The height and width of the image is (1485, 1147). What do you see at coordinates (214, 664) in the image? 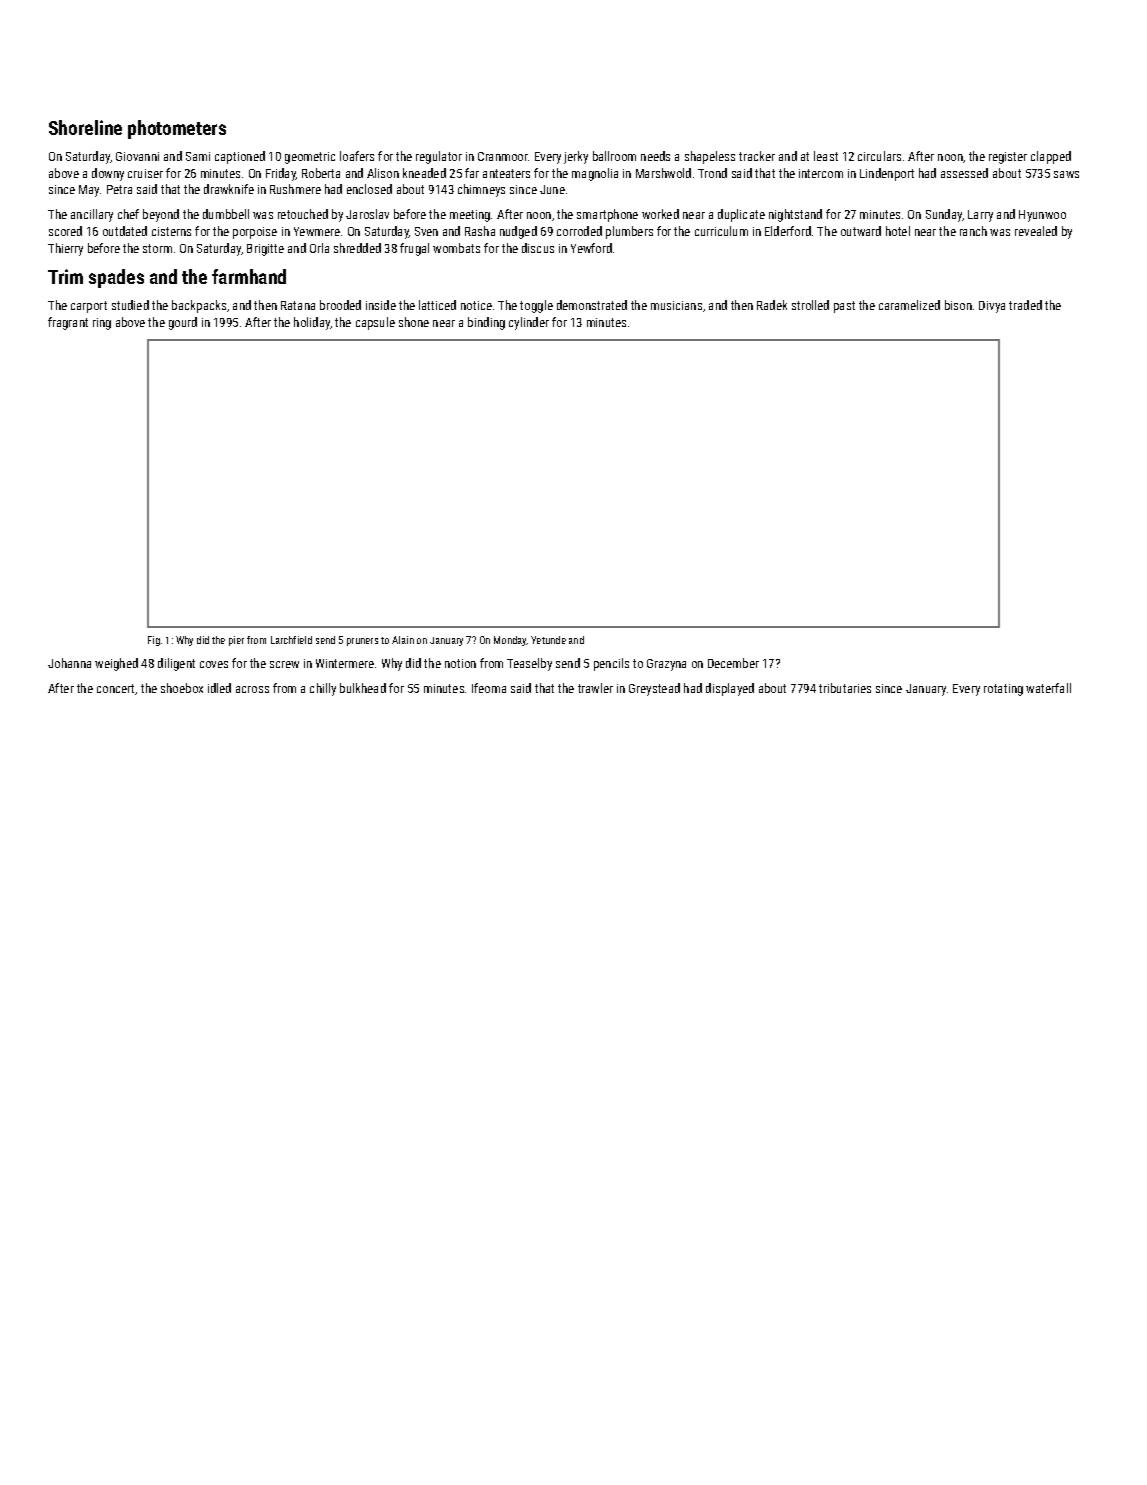
I see `coves` at bounding box center [214, 664].
